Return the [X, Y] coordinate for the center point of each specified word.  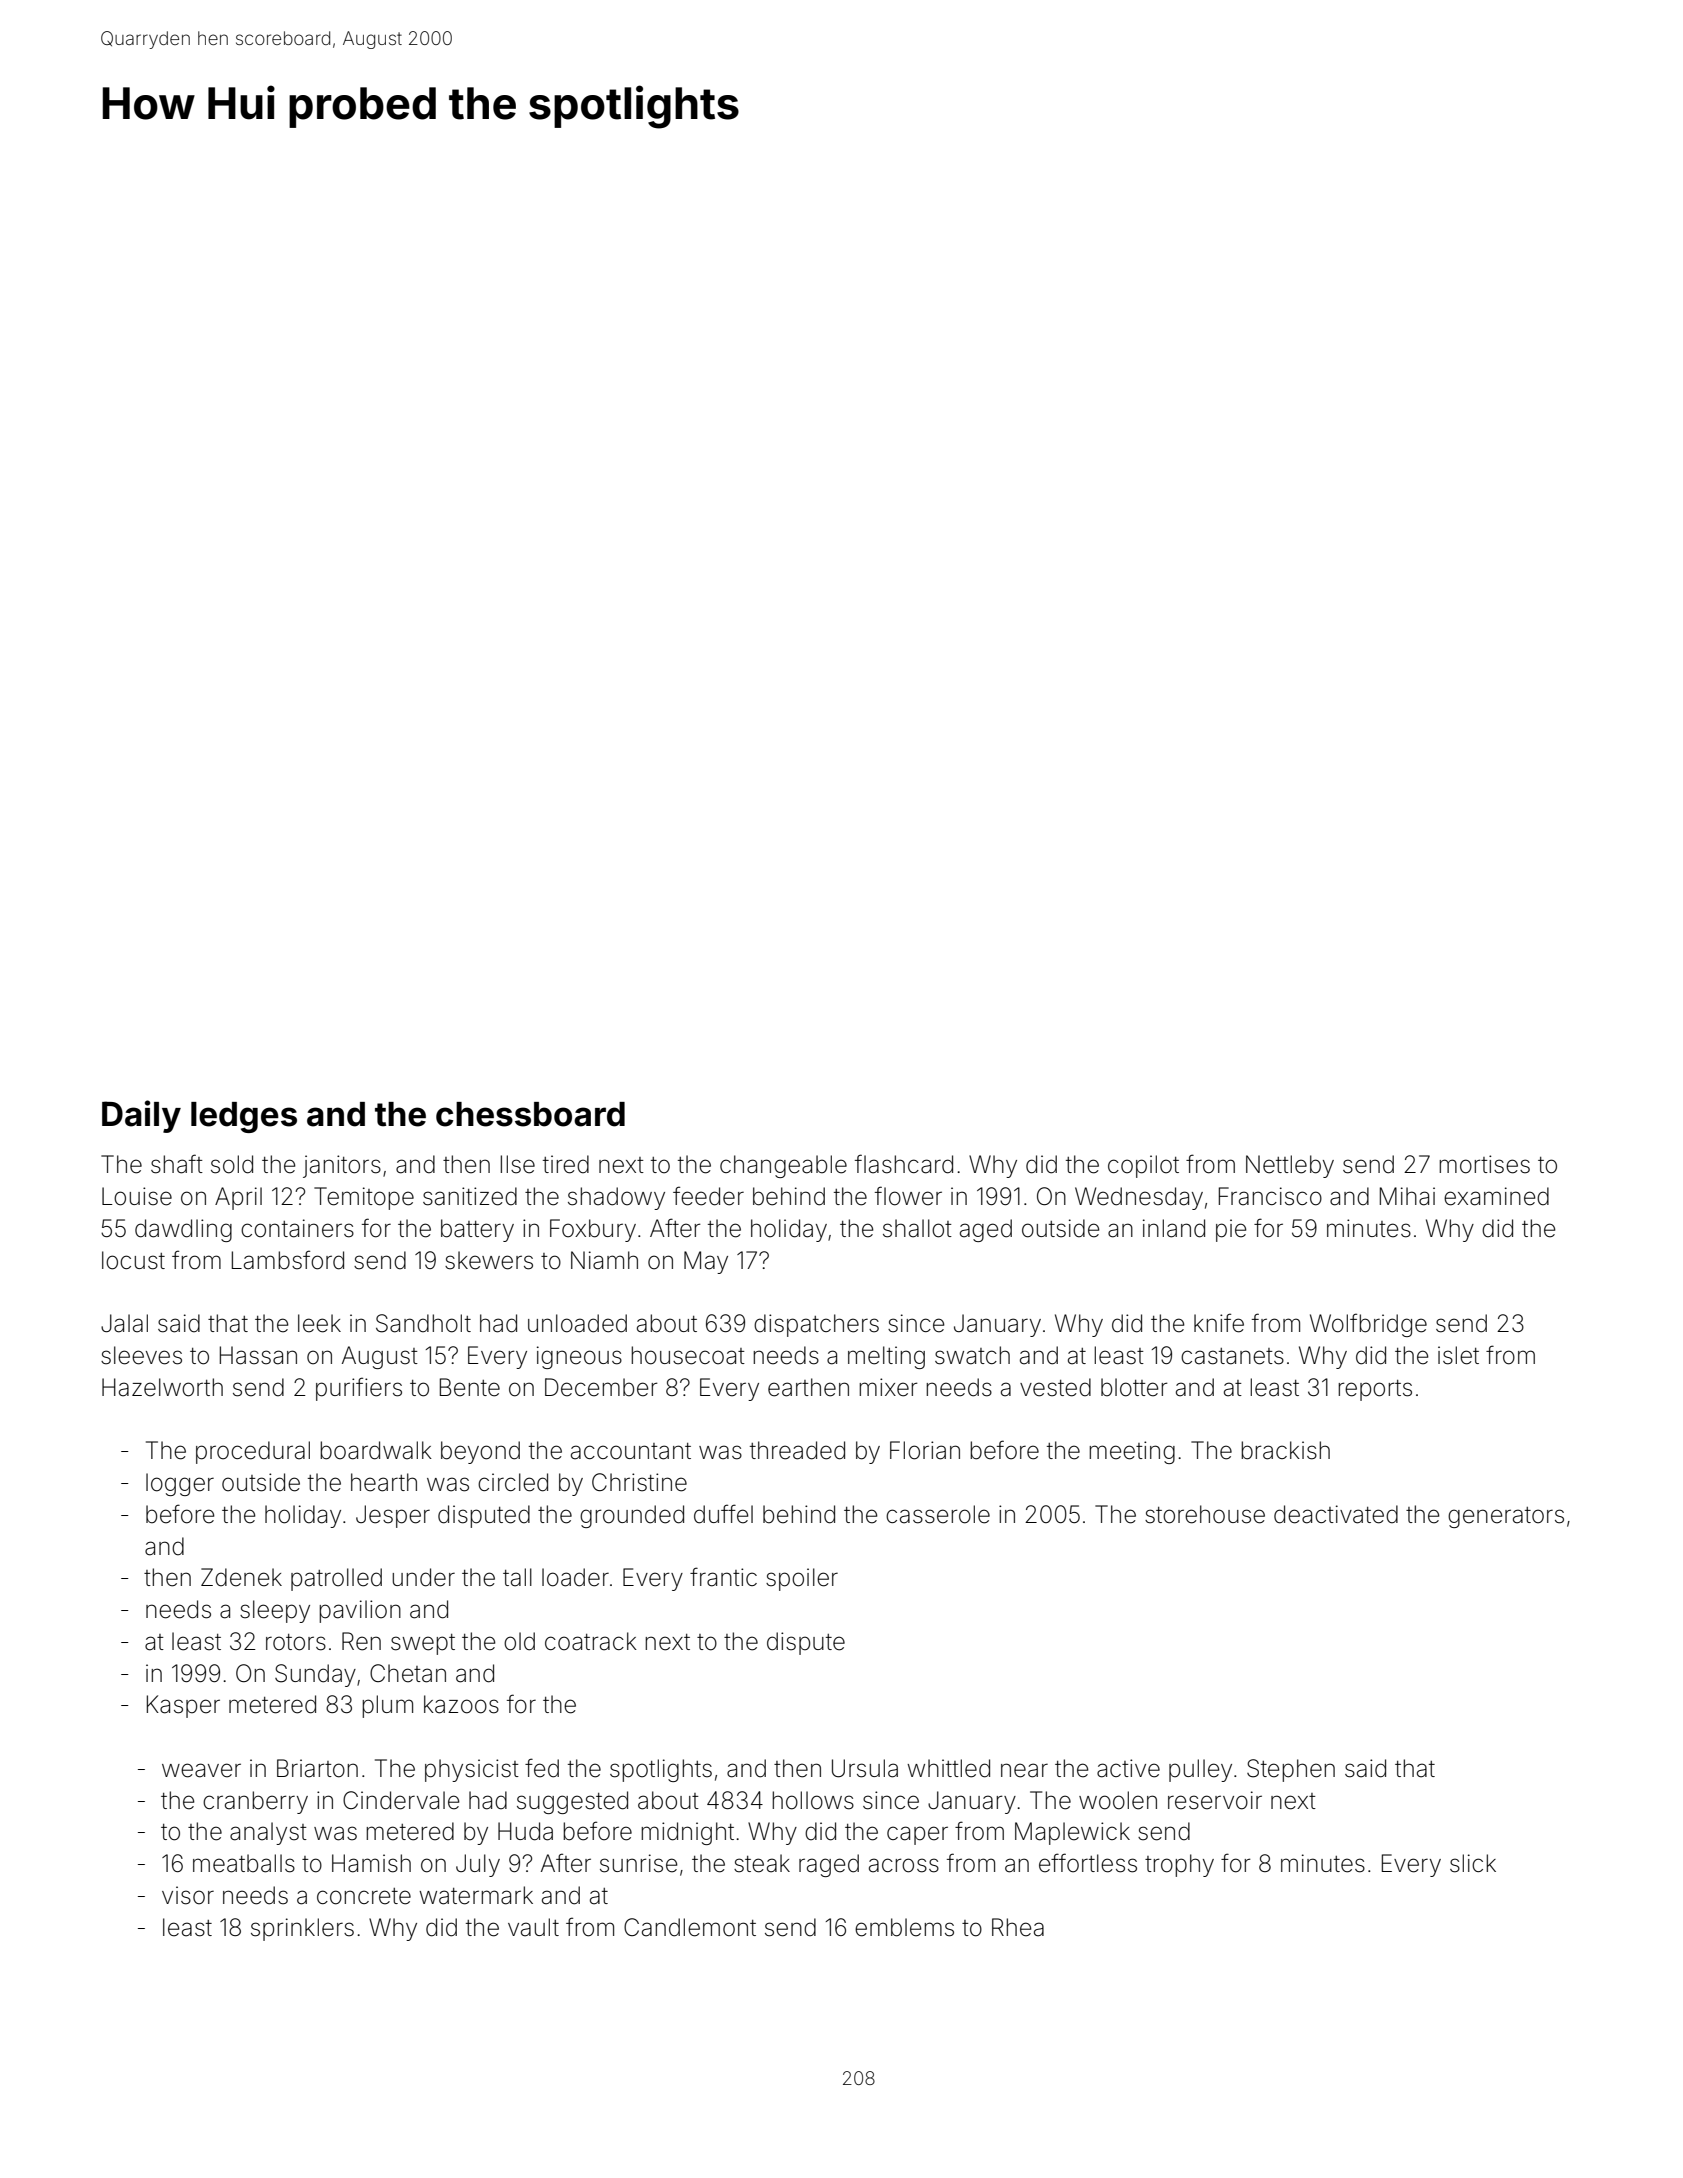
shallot [917, 1228]
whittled [948, 1768]
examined [1496, 1196]
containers [297, 1228]
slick [1473, 1863]
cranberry [255, 1802]
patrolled [336, 1579]
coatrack [591, 1641]
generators [1506, 1517]
